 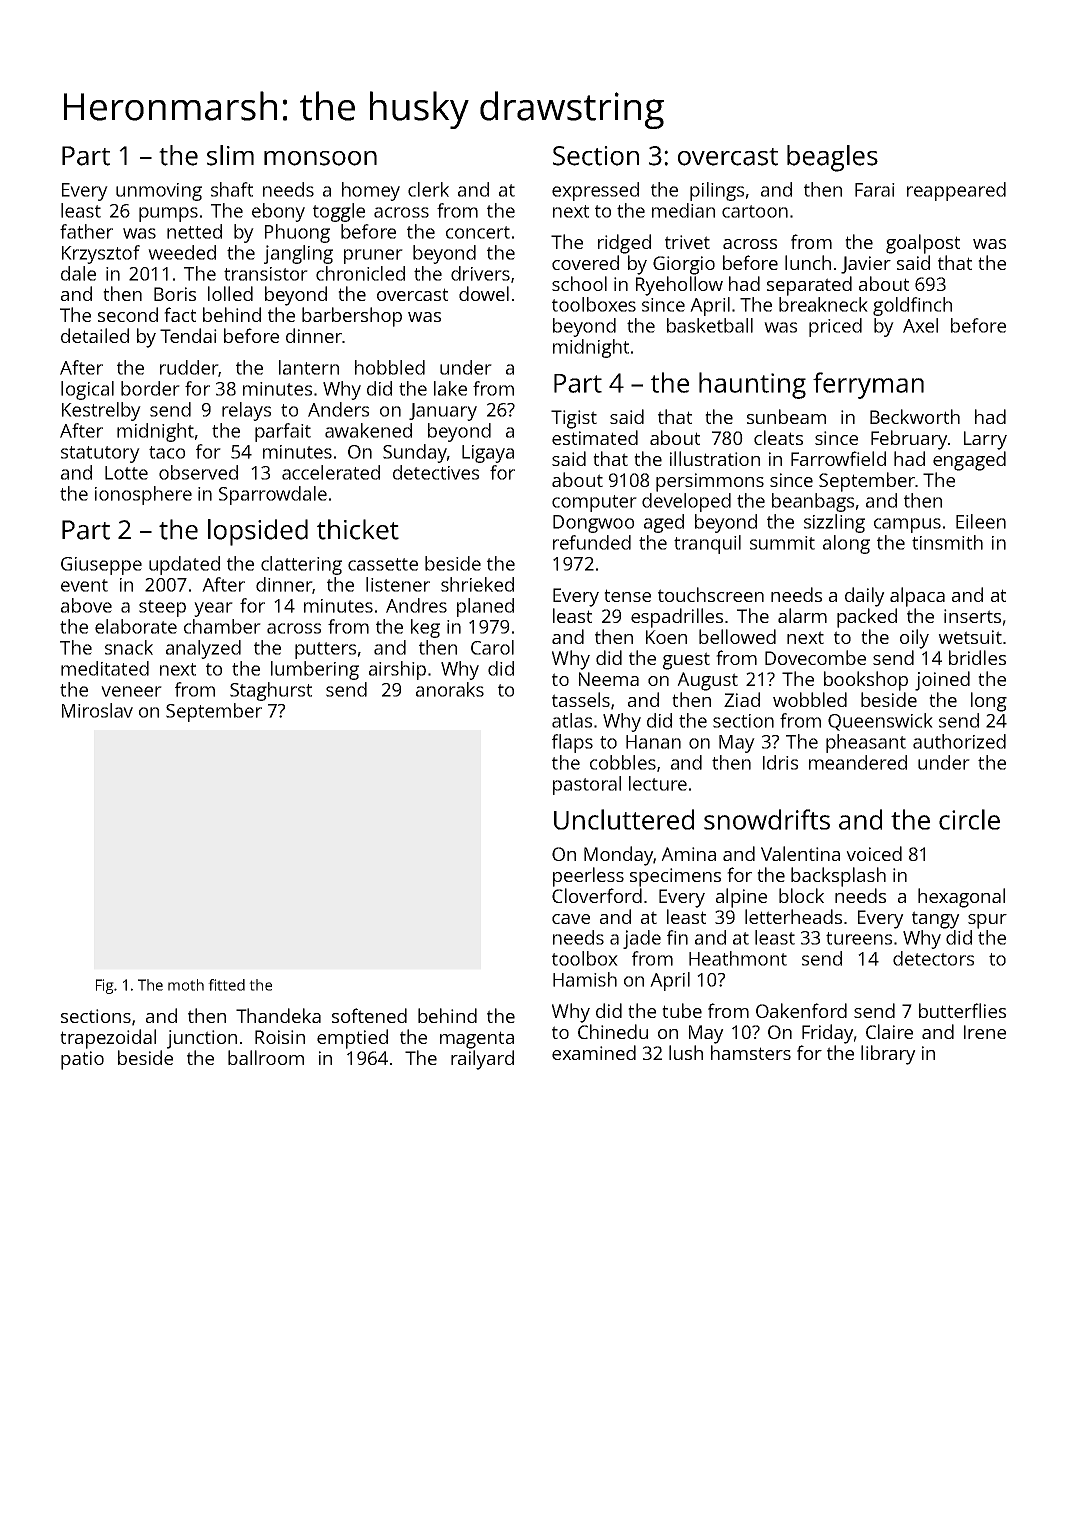 What do you see at coordinates (595, 191) in the document?
I see `expressed` at bounding box center [595, 191].
